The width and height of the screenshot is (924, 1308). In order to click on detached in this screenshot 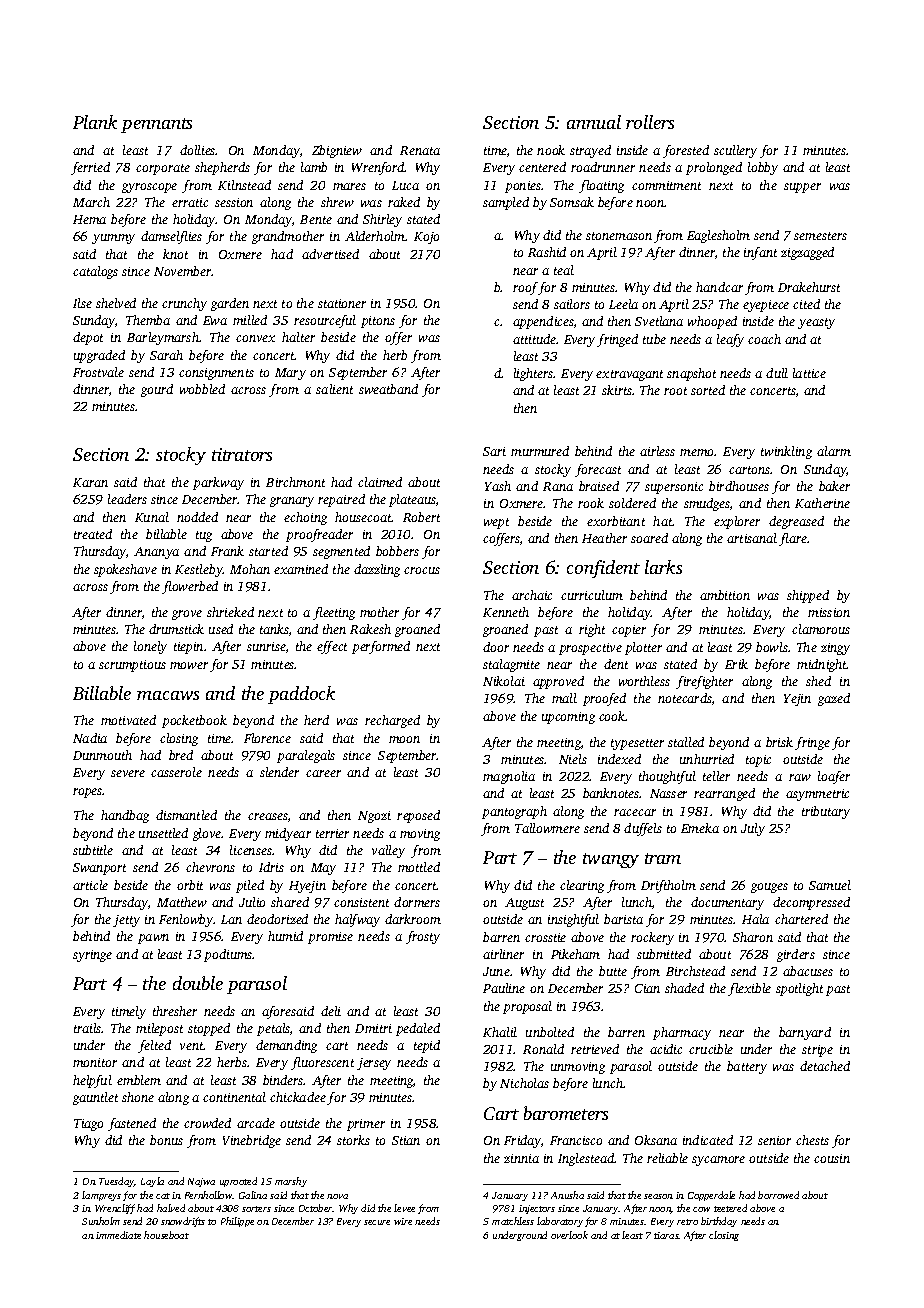, I will do `click(825, 1066)`.
